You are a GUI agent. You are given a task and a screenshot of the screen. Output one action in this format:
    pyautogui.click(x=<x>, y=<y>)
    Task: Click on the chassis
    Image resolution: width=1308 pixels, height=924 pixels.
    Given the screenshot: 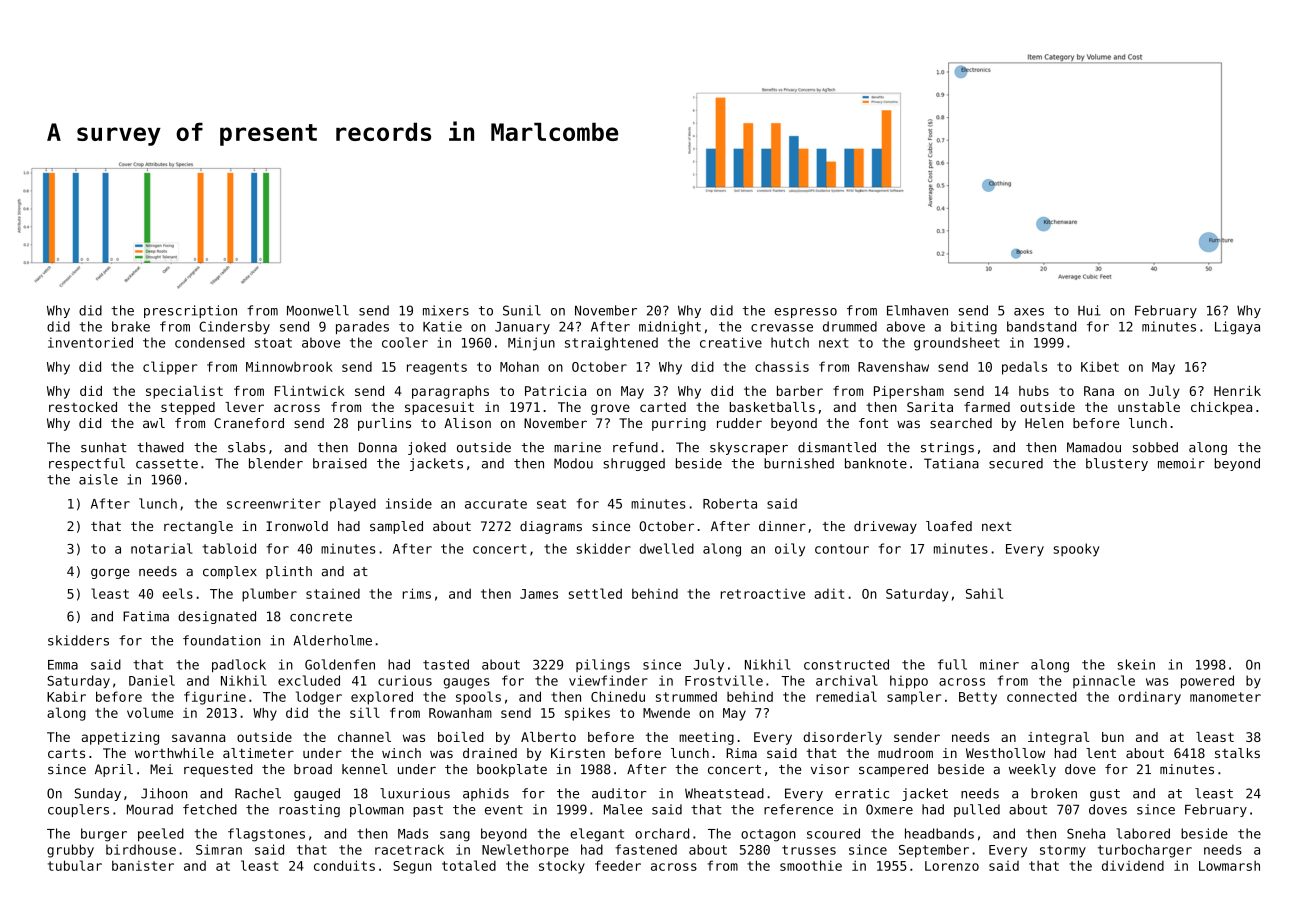 What is the action you would take?
    pyautogui.click(x=782, y=367)
